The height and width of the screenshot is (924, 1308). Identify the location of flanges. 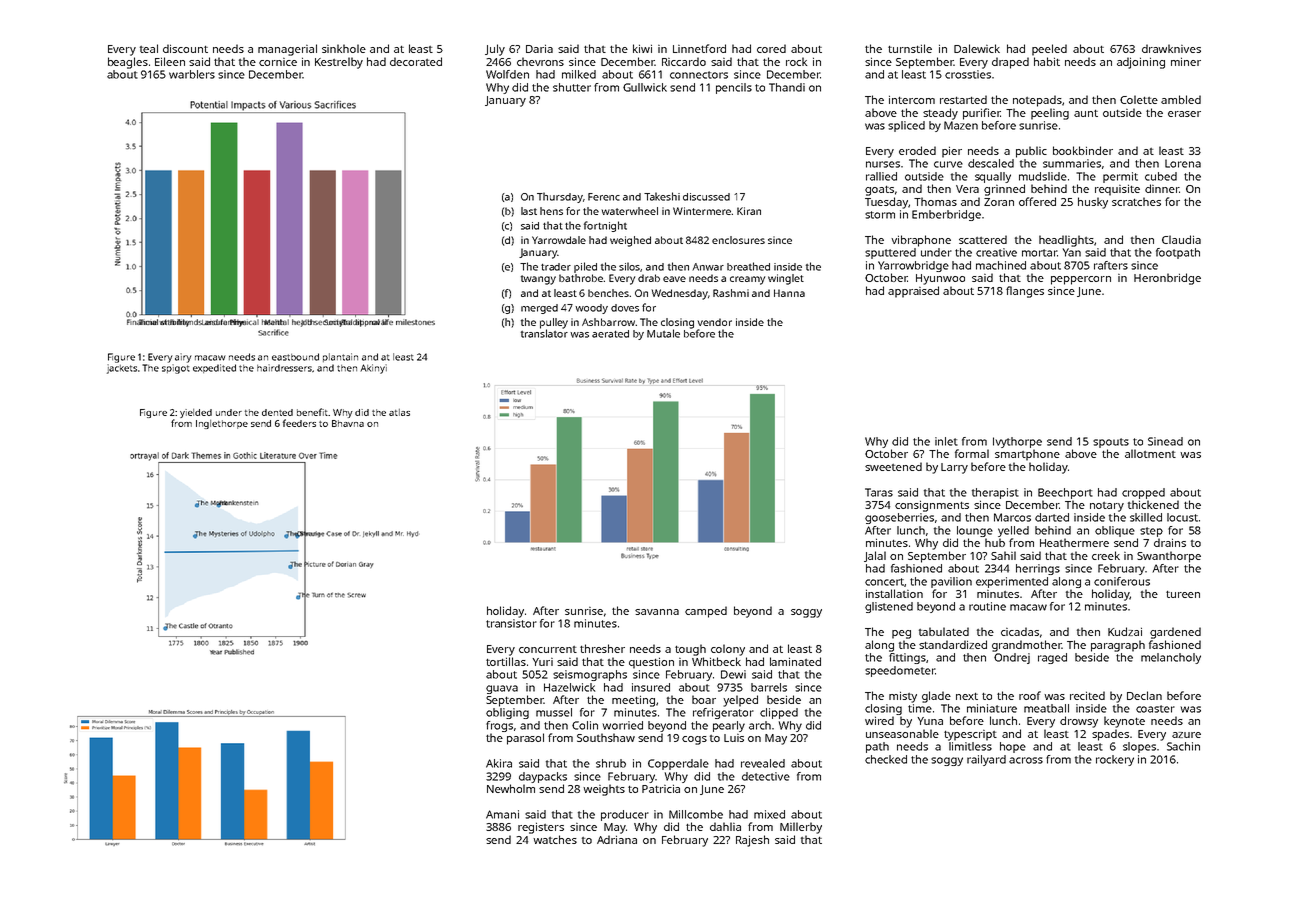
(1025, 292).
